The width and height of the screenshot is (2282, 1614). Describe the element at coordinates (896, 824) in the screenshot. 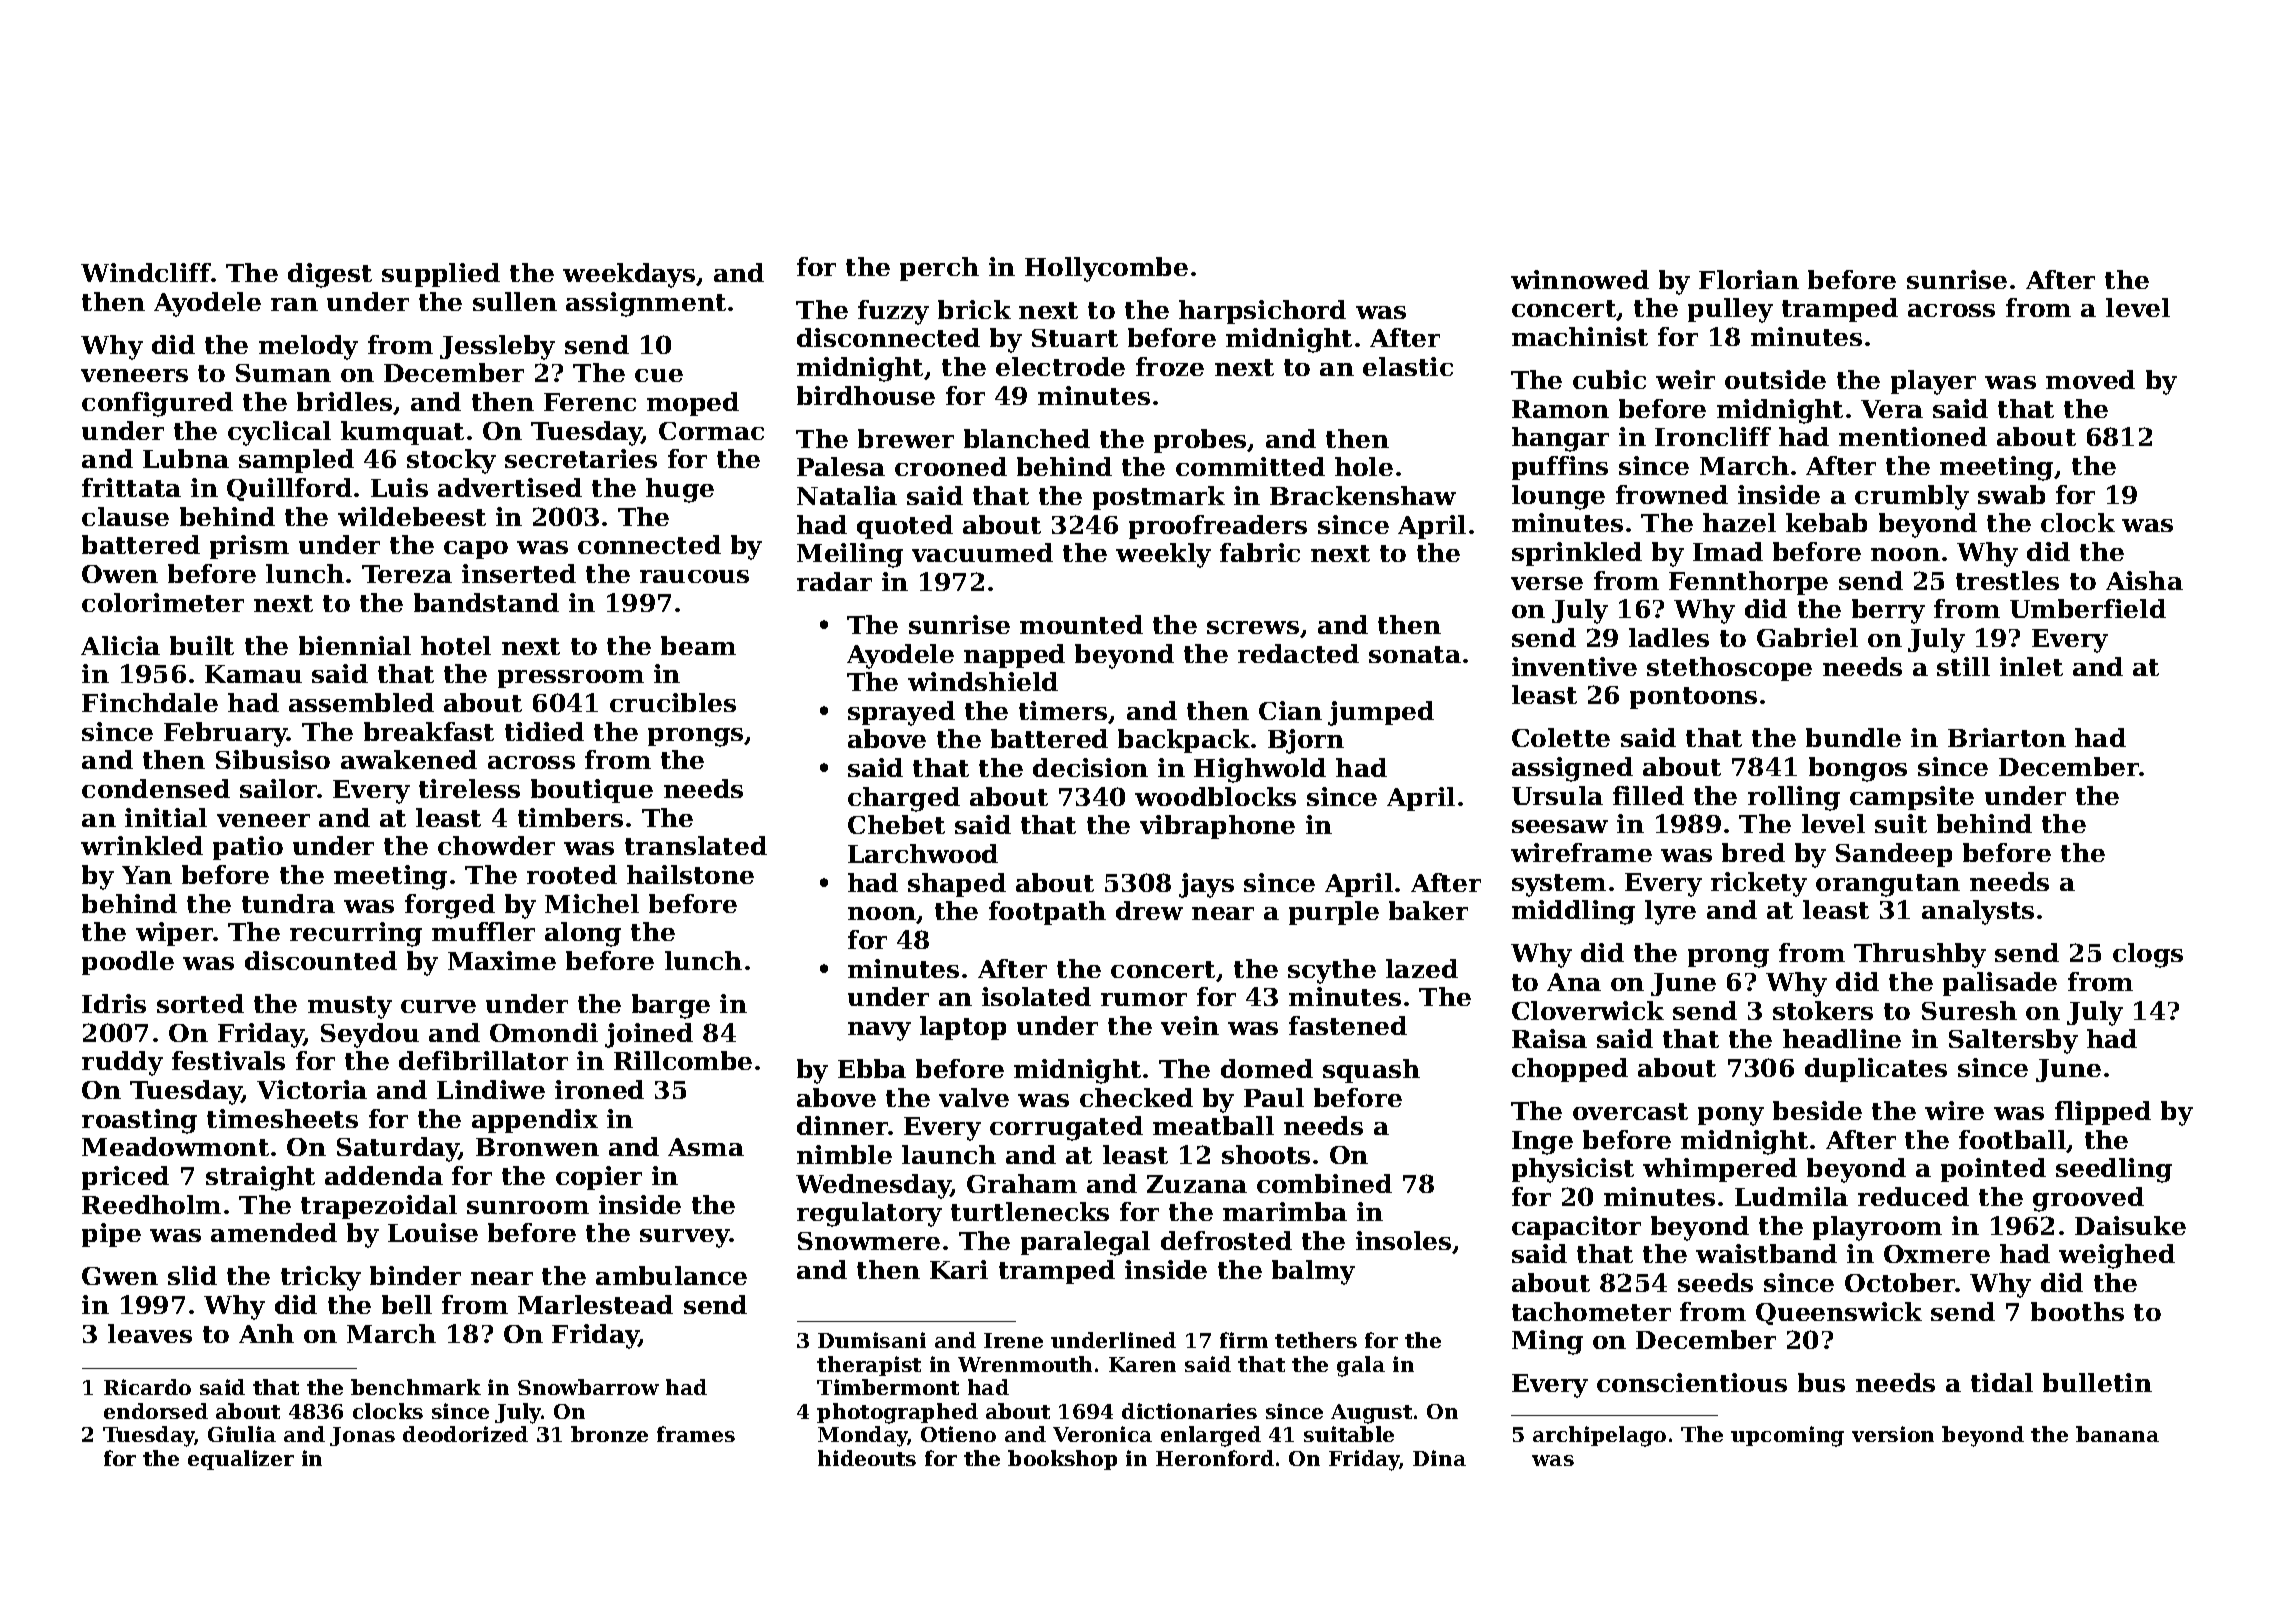

I see `Chebet` at that location.
